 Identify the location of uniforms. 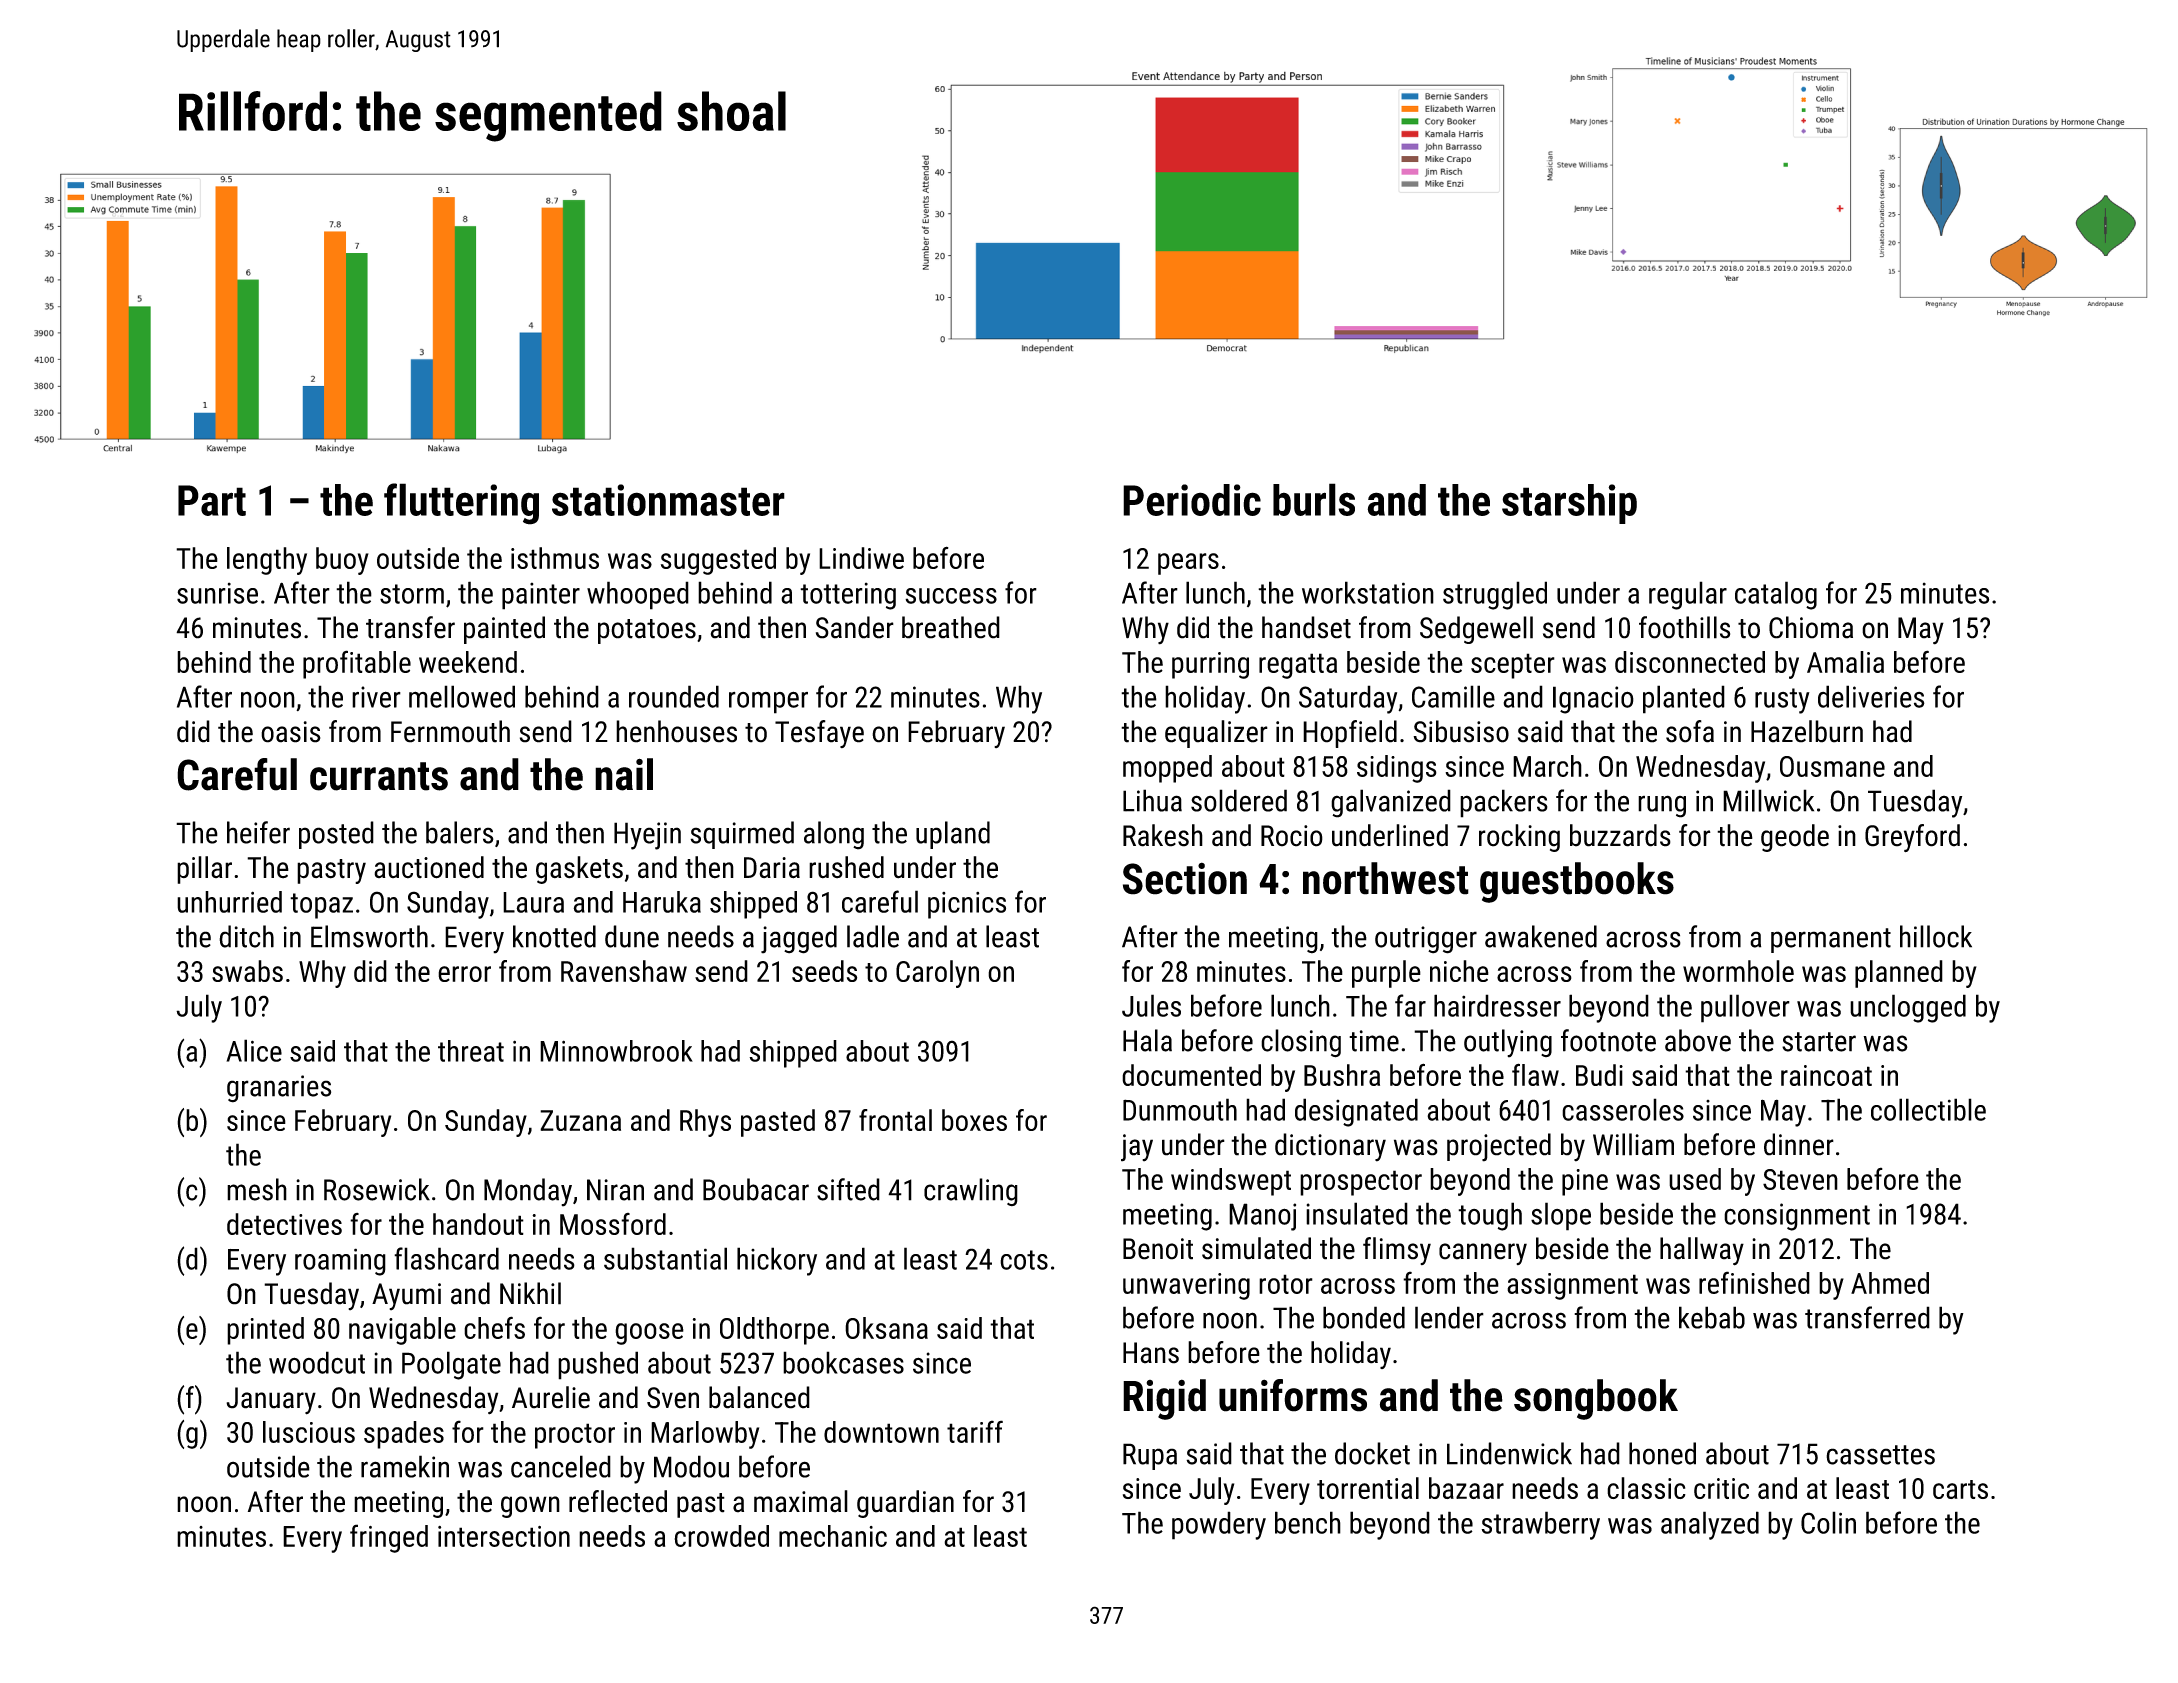
(1293, 1395).
